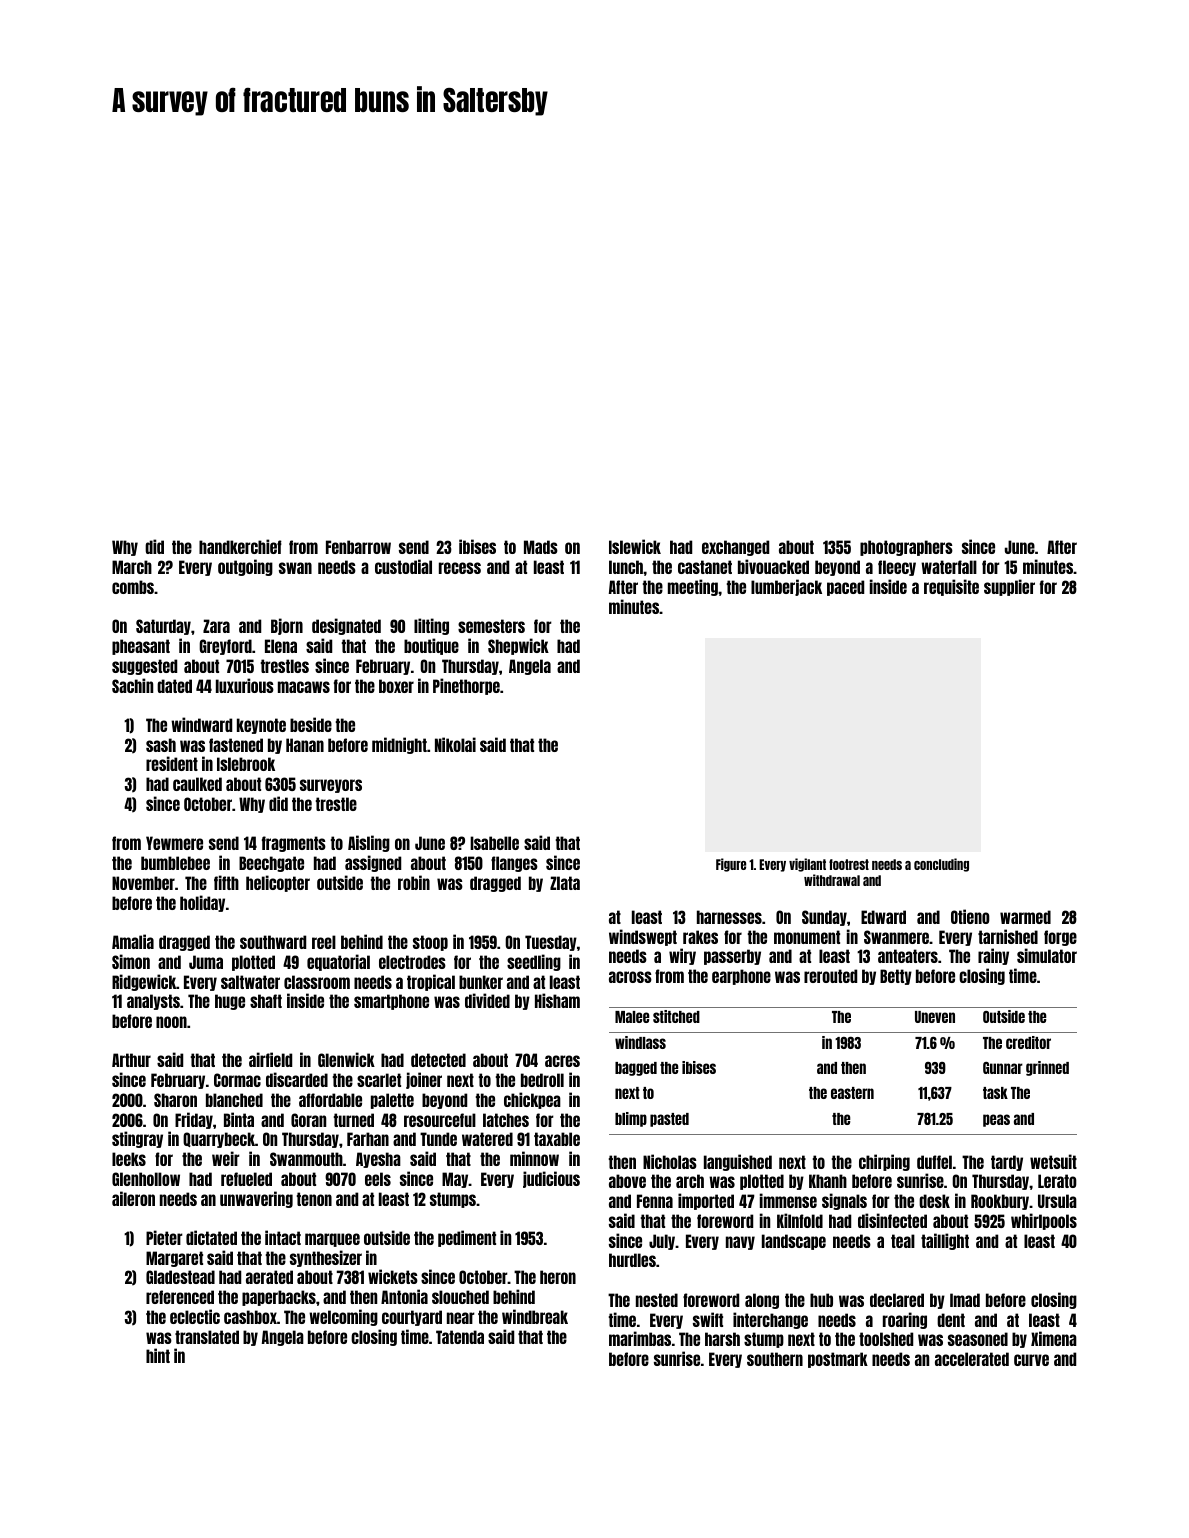 The height and width of the screenshot is (1538, 1189). What do you see at coordinates (542, 1080) in the screenshot?
I see `bedroll` at bounding box center [542, 1080].
